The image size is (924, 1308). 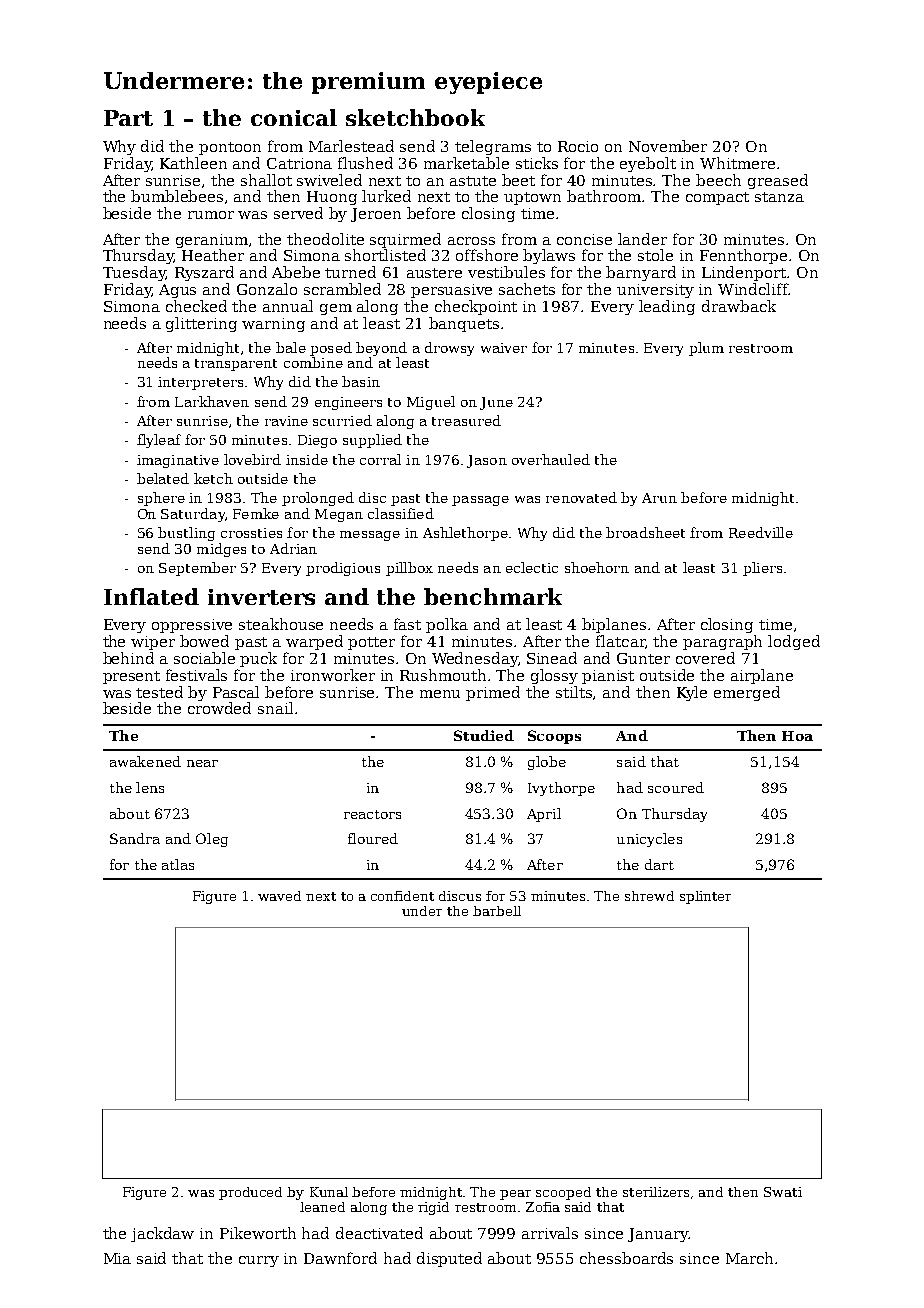 What do you see at coordinates (706, 349) in the page?
I see `plum` at bounding box center [706, 349].
